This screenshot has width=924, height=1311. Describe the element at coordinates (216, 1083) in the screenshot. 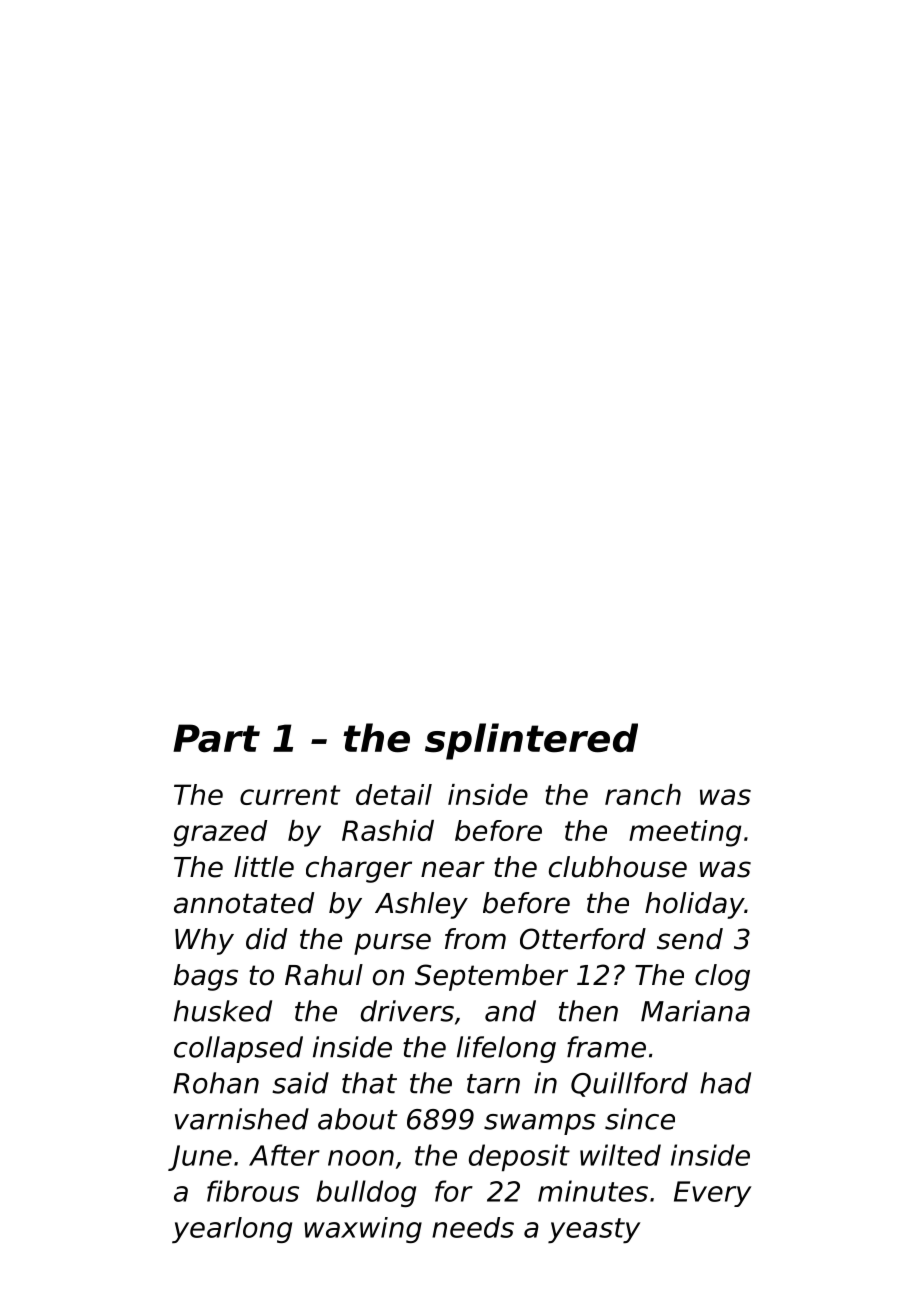

I see `Rohan` at that location.
